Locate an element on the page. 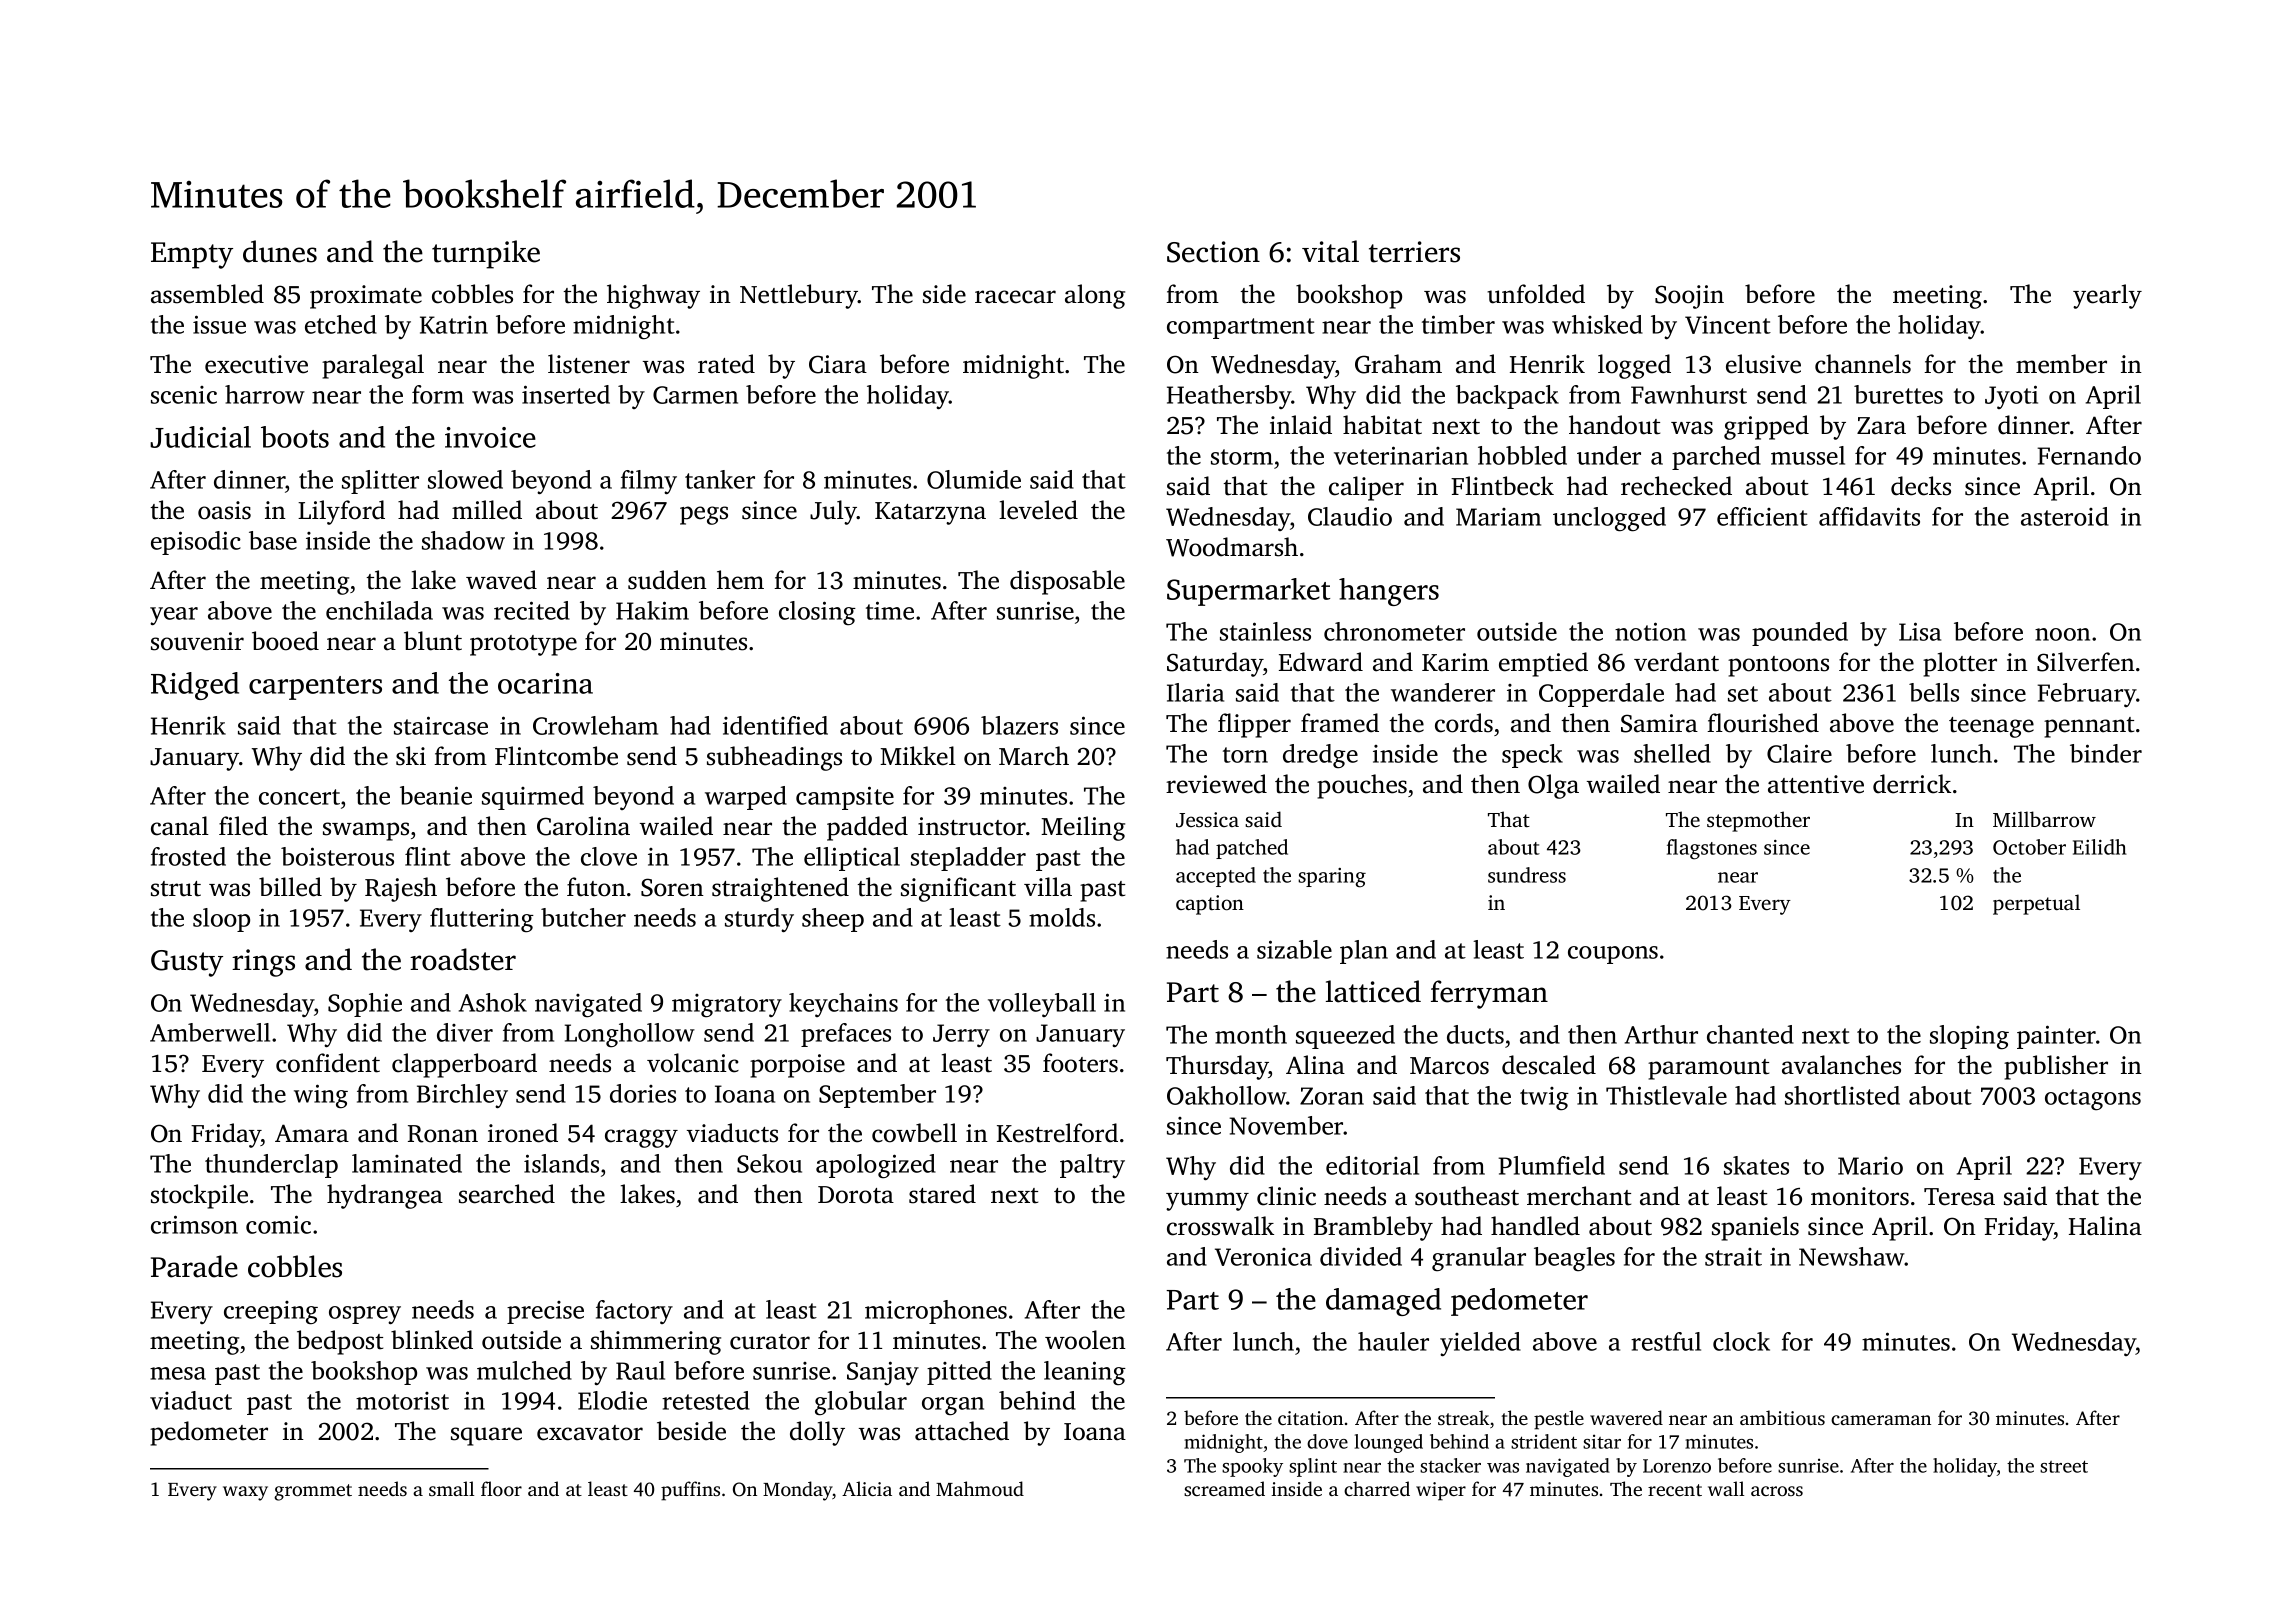 This document has height=1620, width=2292. skates is located at coordinates (1756, 1165).
